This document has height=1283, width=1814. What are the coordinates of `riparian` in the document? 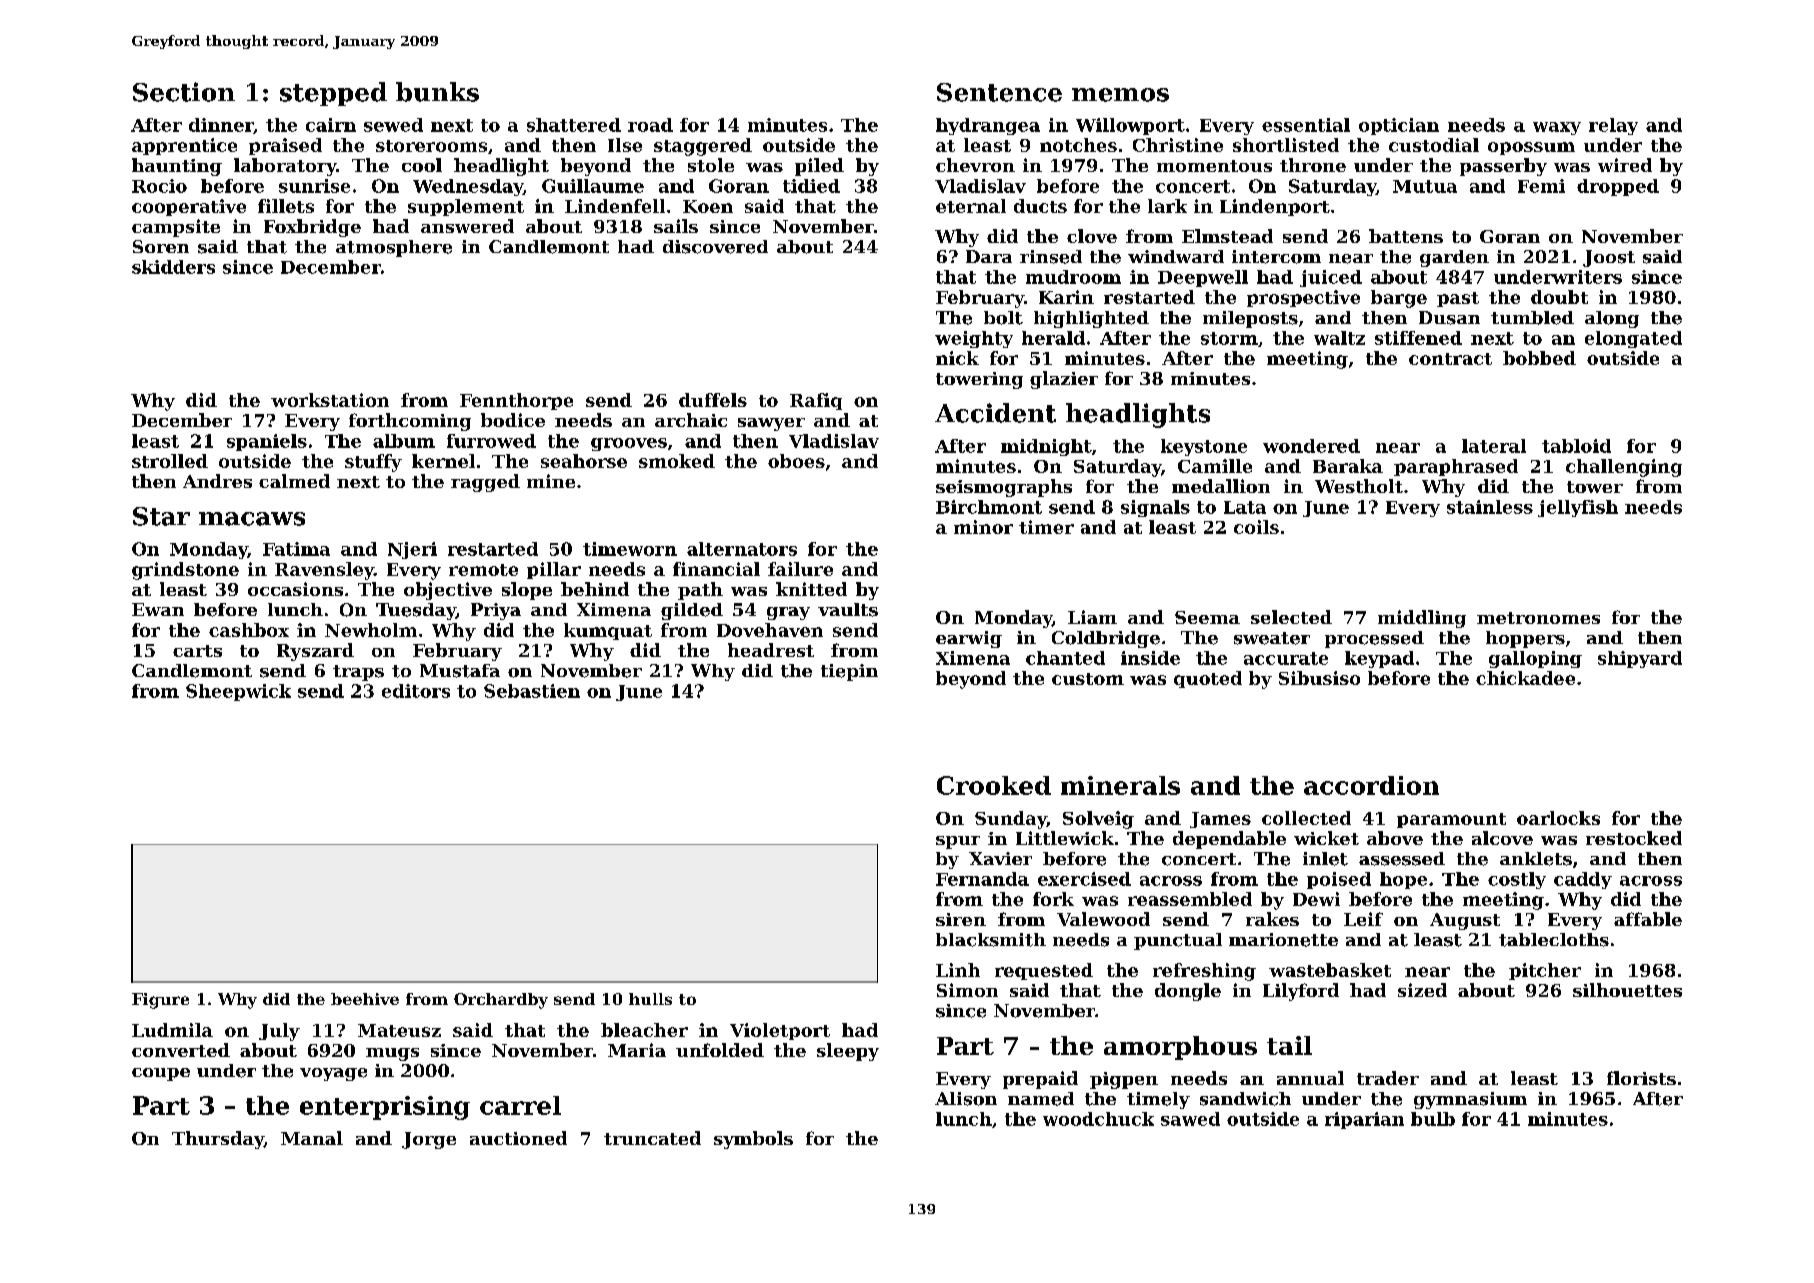 It's located at (1364, 1120).
